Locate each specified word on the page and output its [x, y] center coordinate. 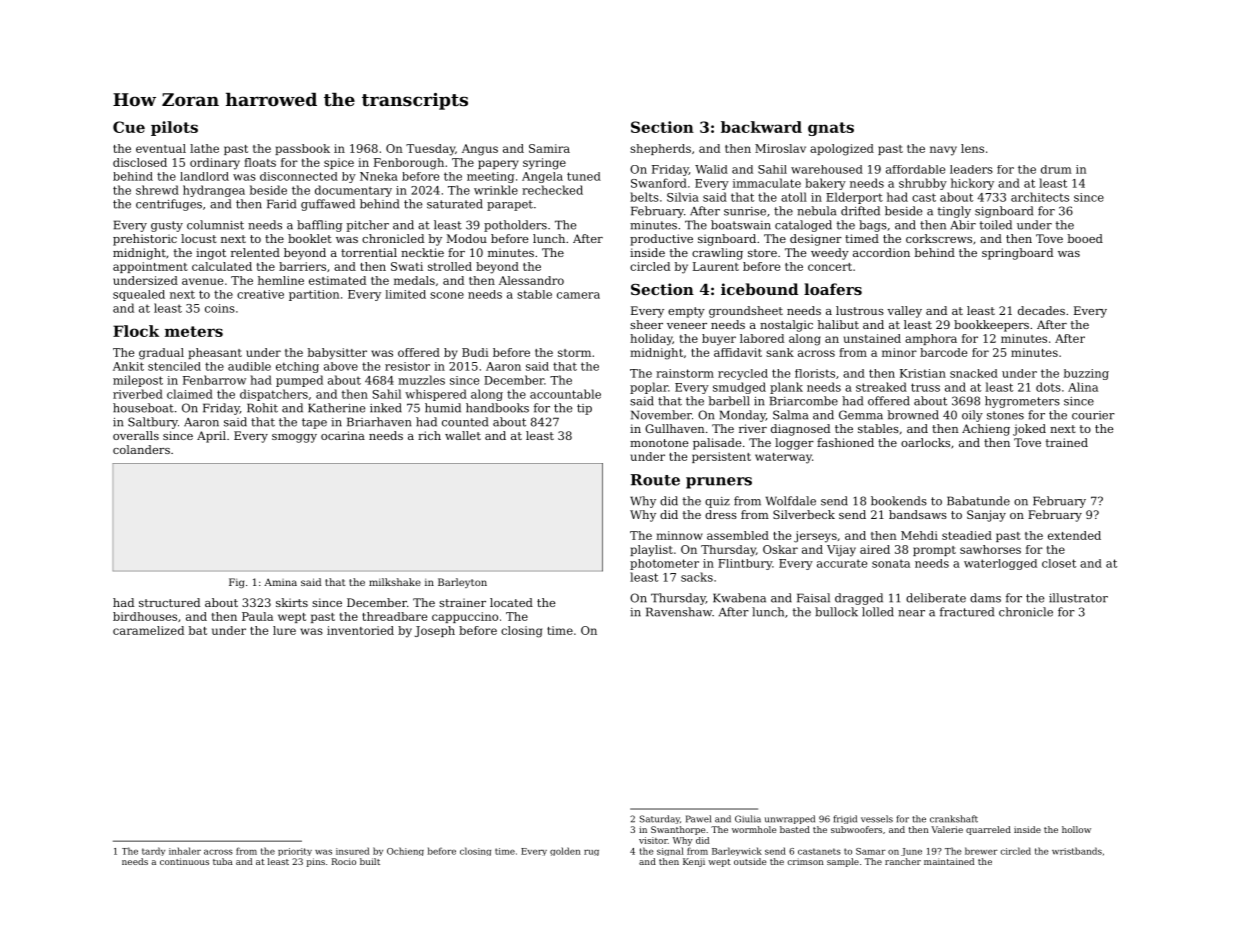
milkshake [395, 582]
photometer [664, 564]
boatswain [741, 225]
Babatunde [978, 501]
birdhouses [145, 616]
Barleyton [462, 583]
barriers [302, 266]
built [370, 861]
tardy [153, 851]
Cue [129, 127]
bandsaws [918, 514]
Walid [711, 169]
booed [1085, 238]
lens [972, 148]
